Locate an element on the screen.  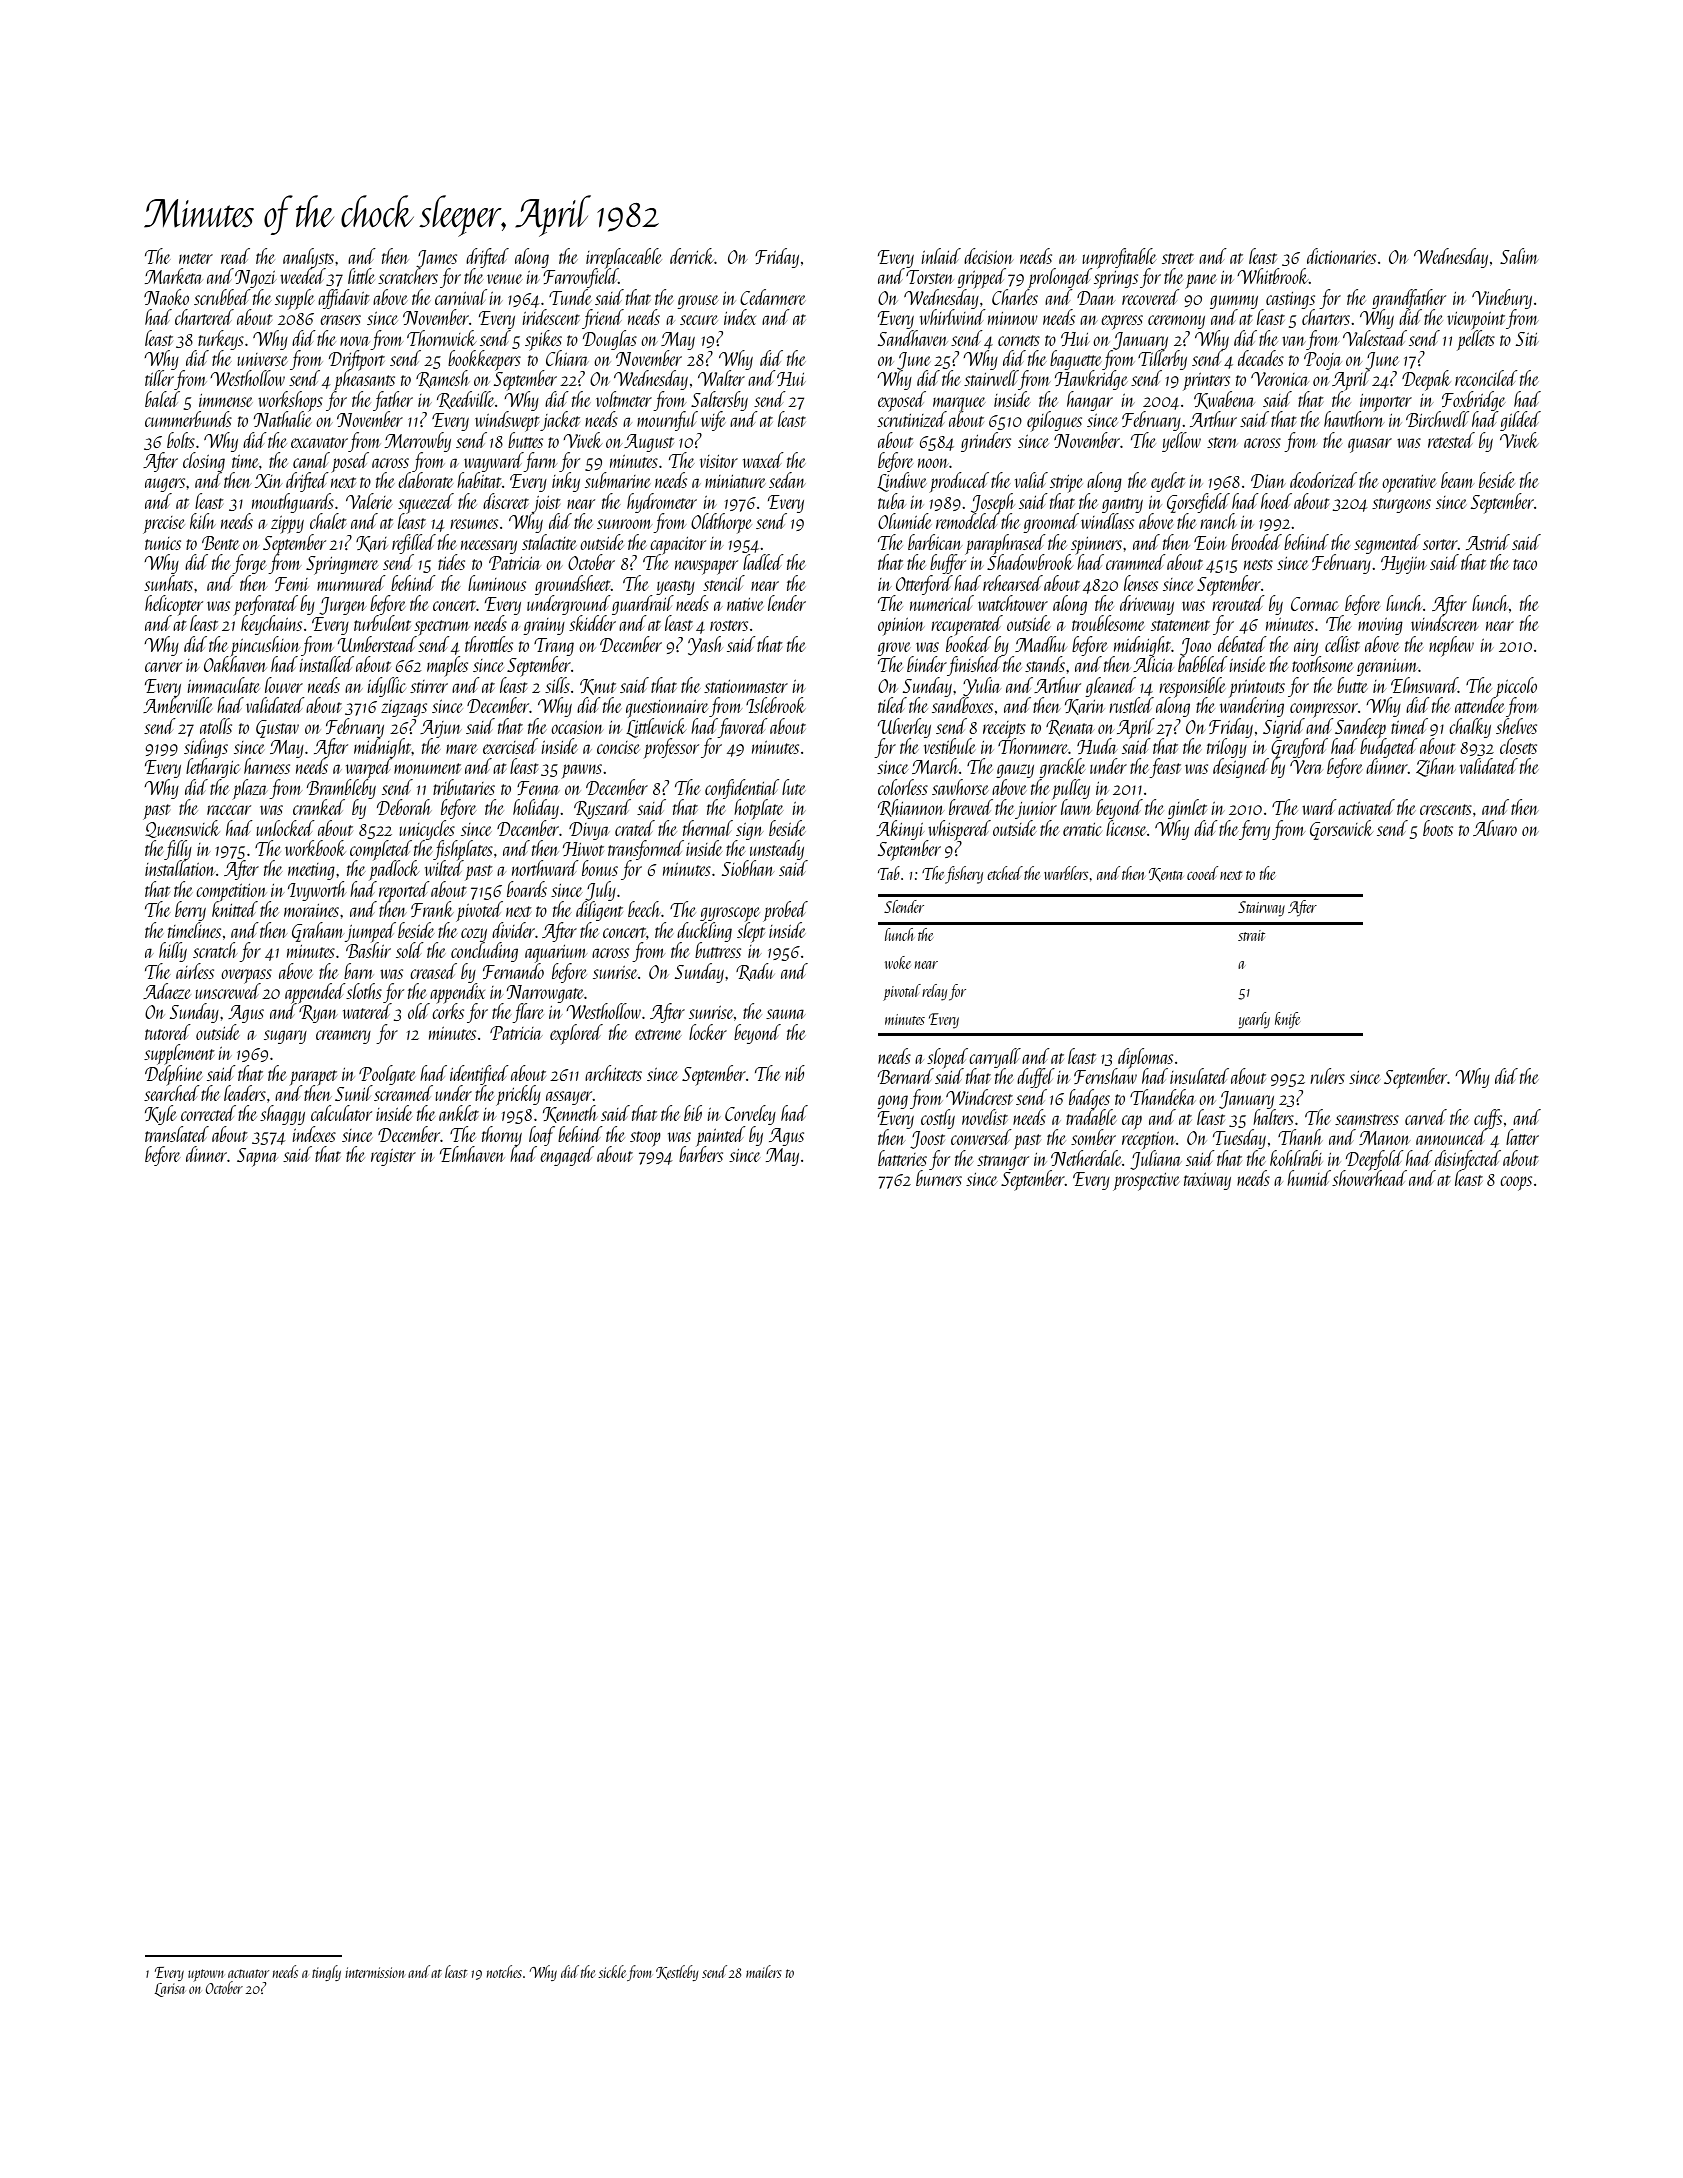
grackle is located at coordinates (1062, 768).
